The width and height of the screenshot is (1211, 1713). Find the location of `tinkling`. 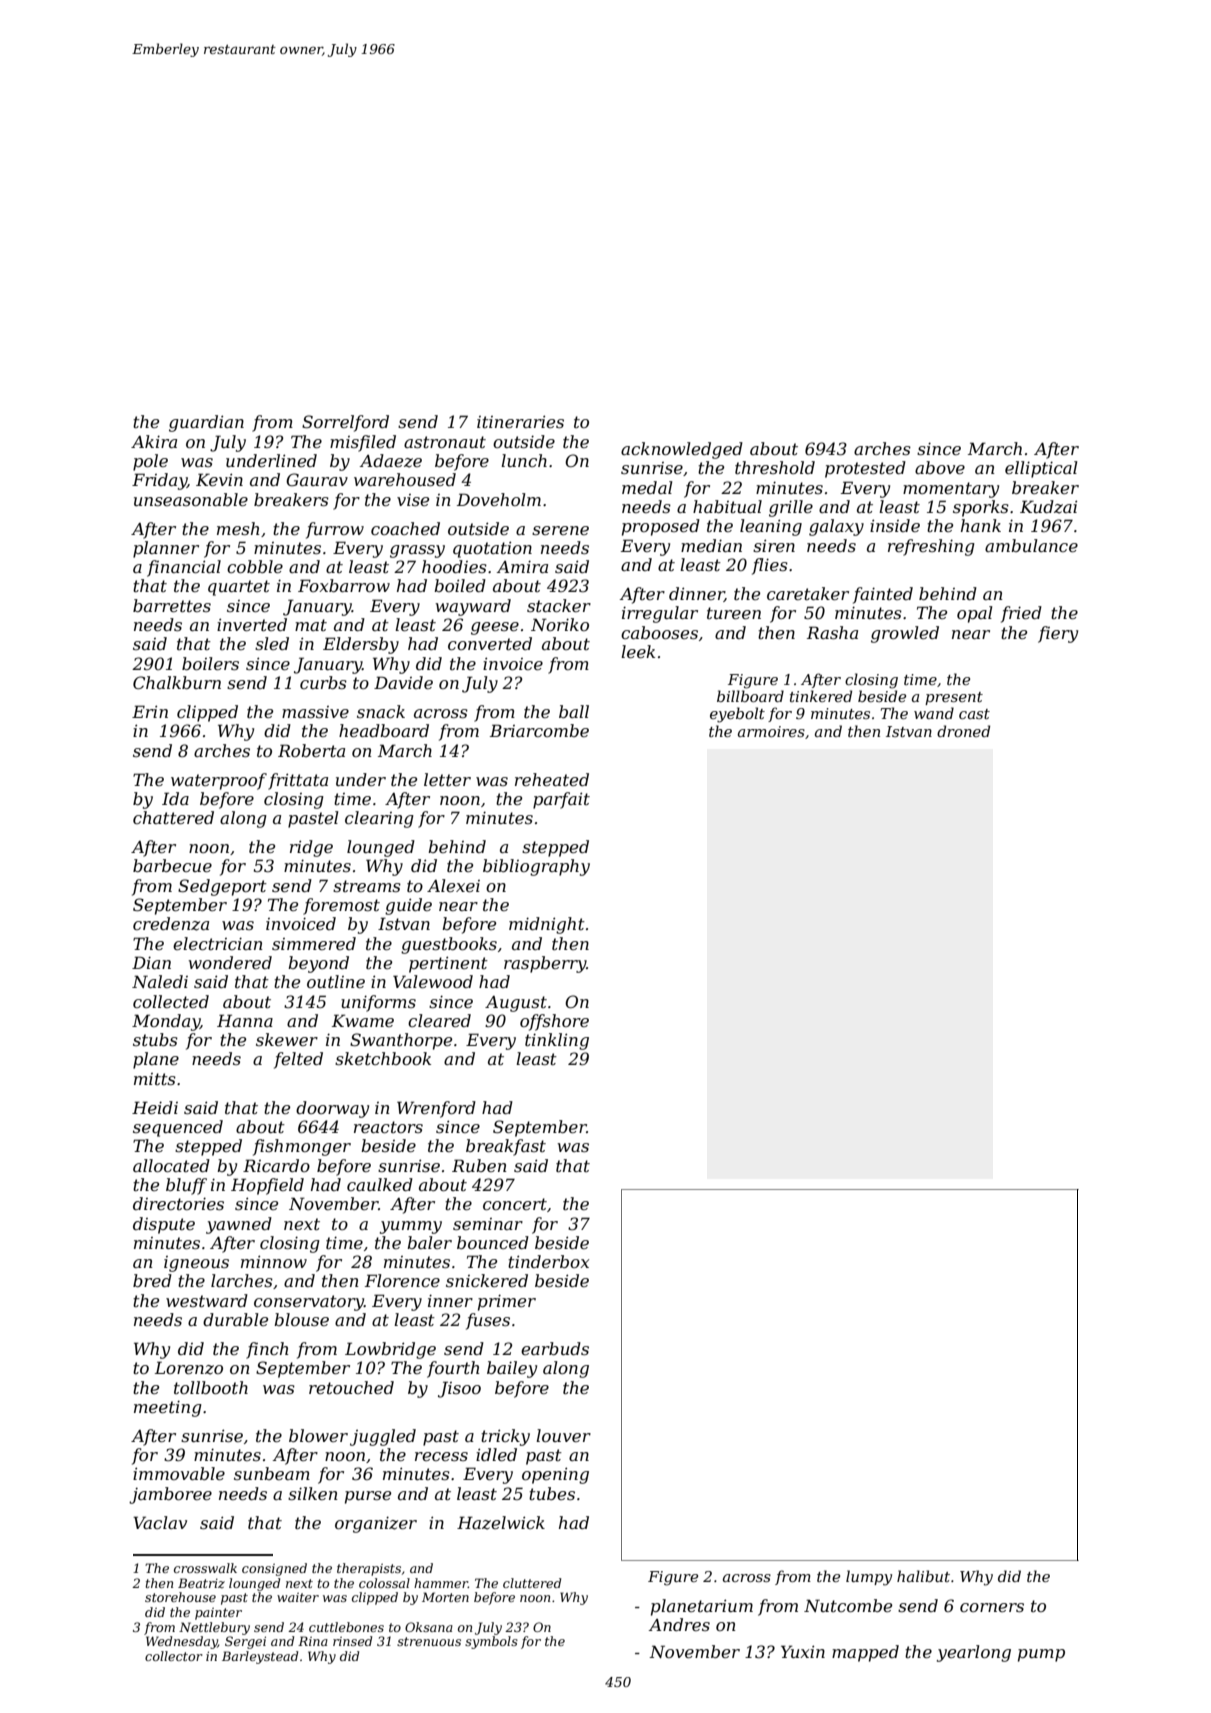

tinkling is located at coordinates (557, 1041).
